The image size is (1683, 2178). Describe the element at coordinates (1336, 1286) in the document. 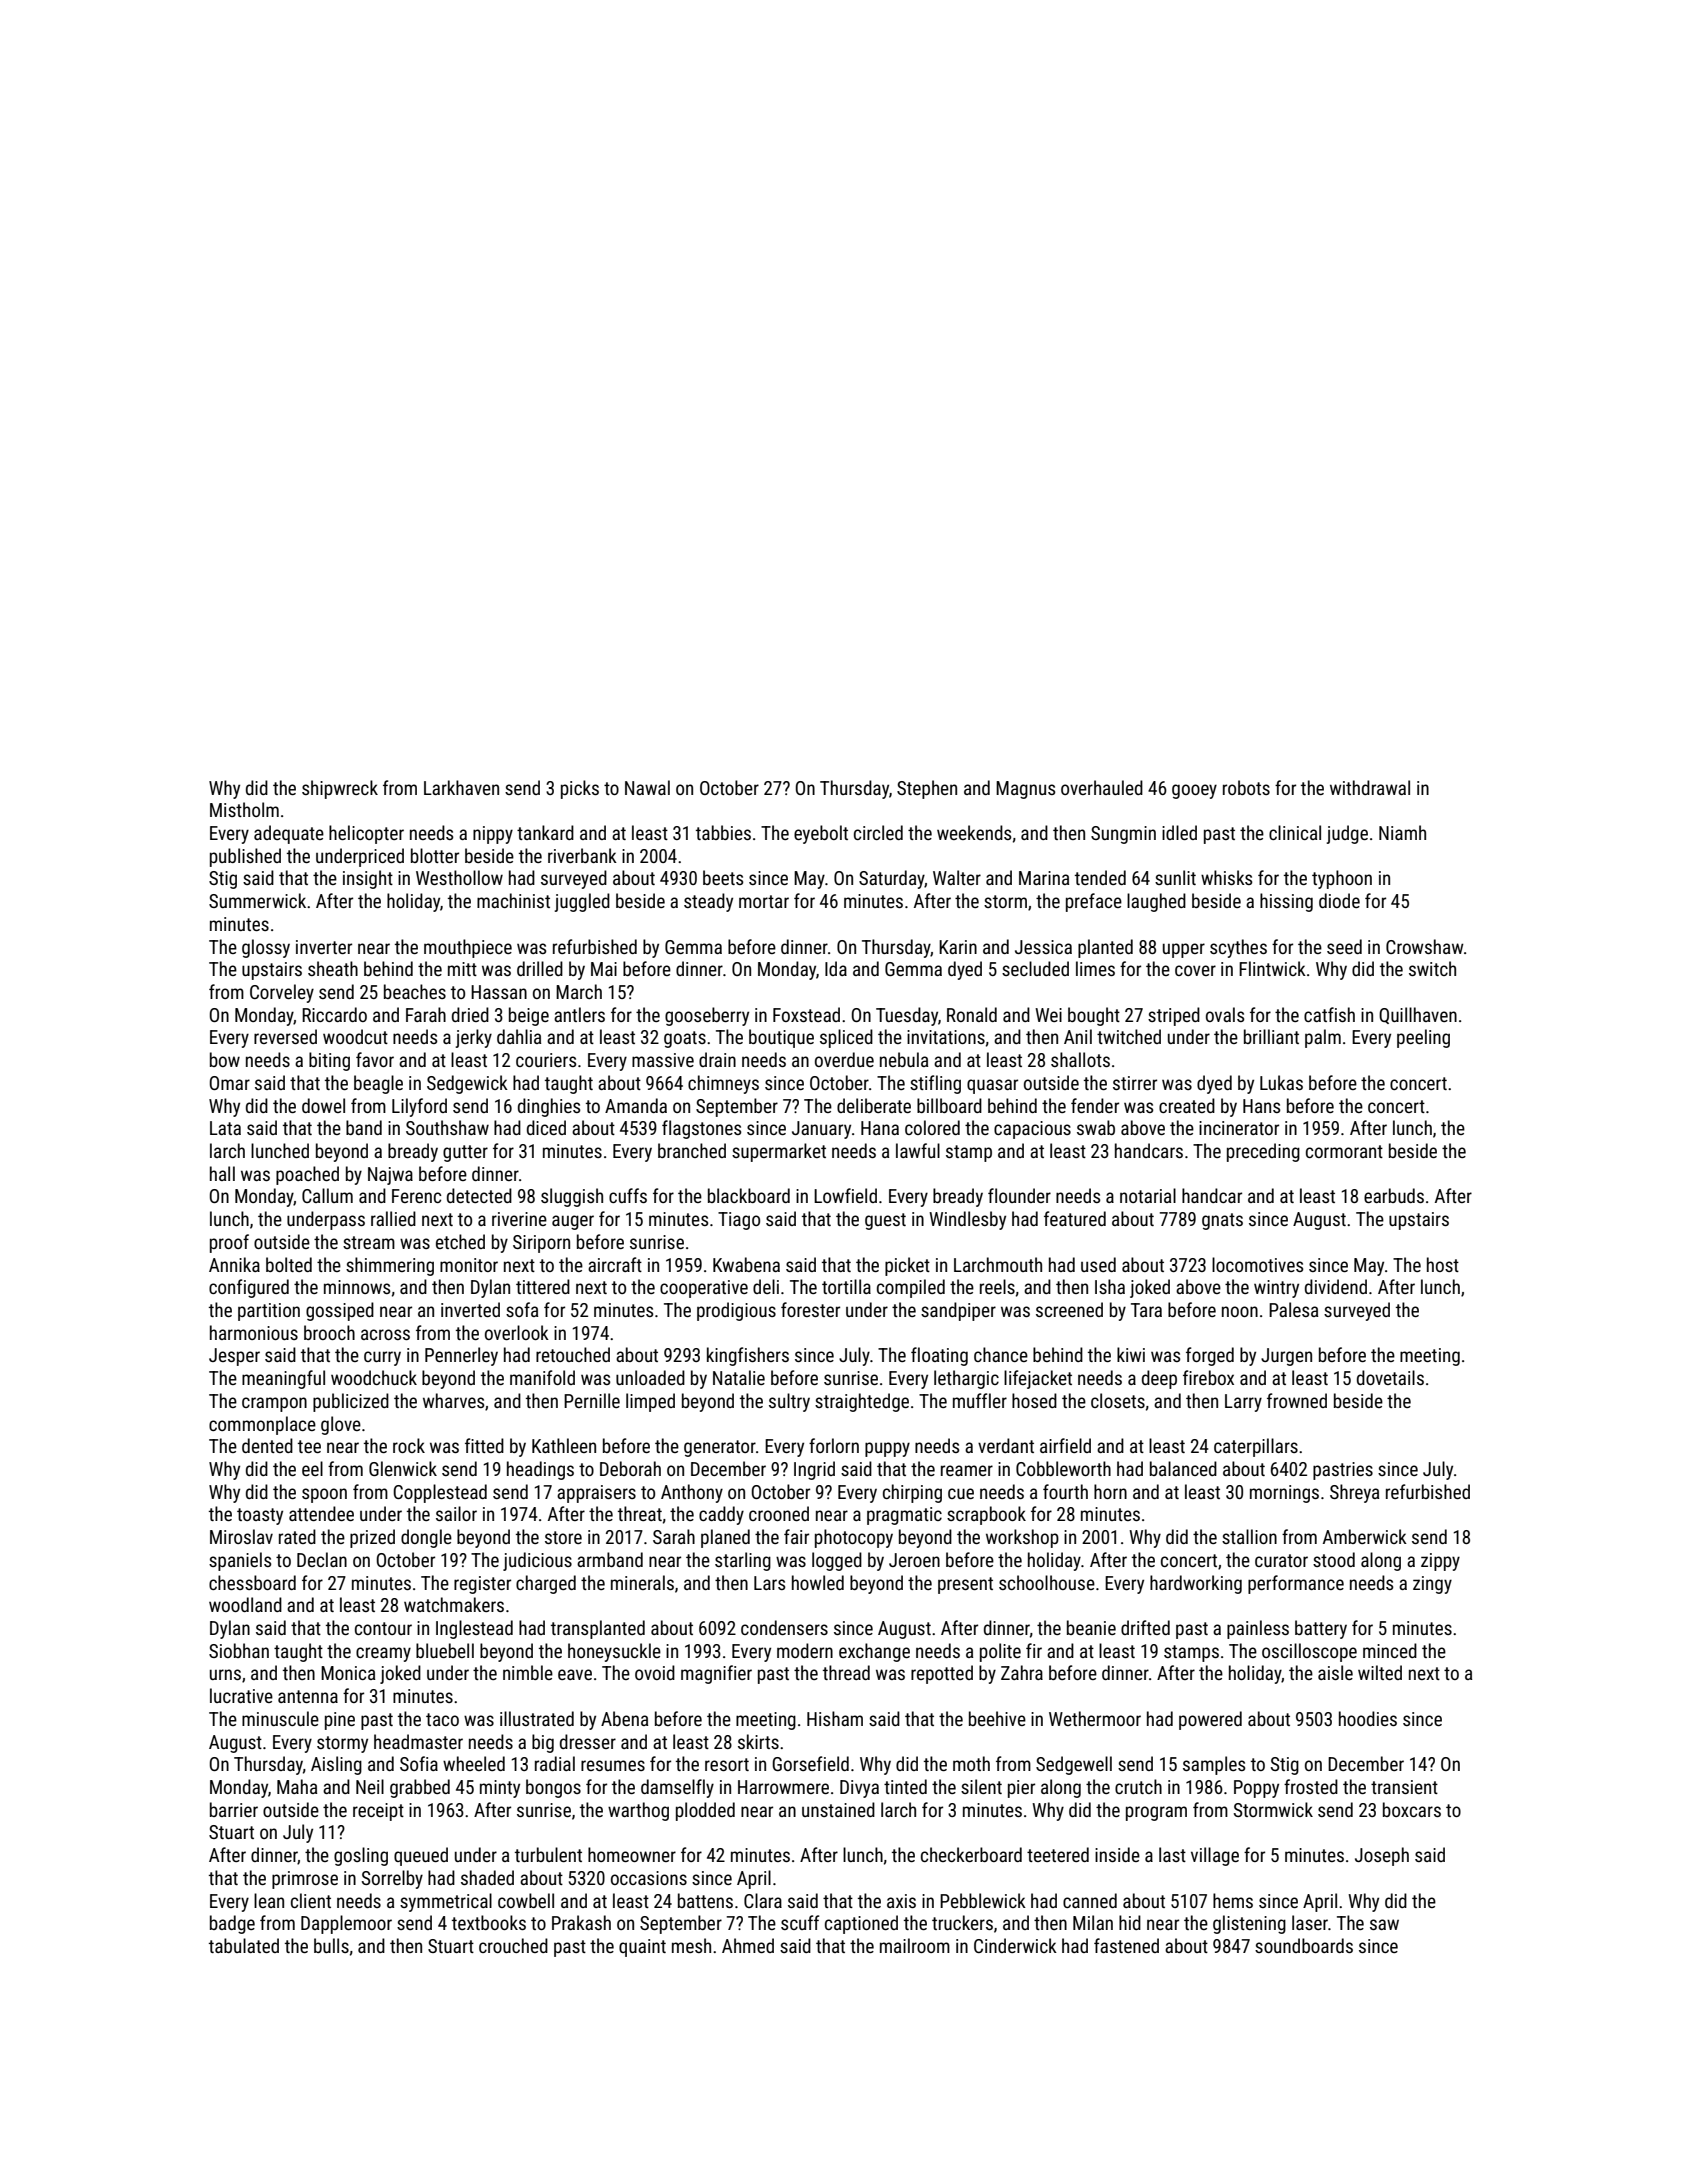

I see `dividend` at that location.
